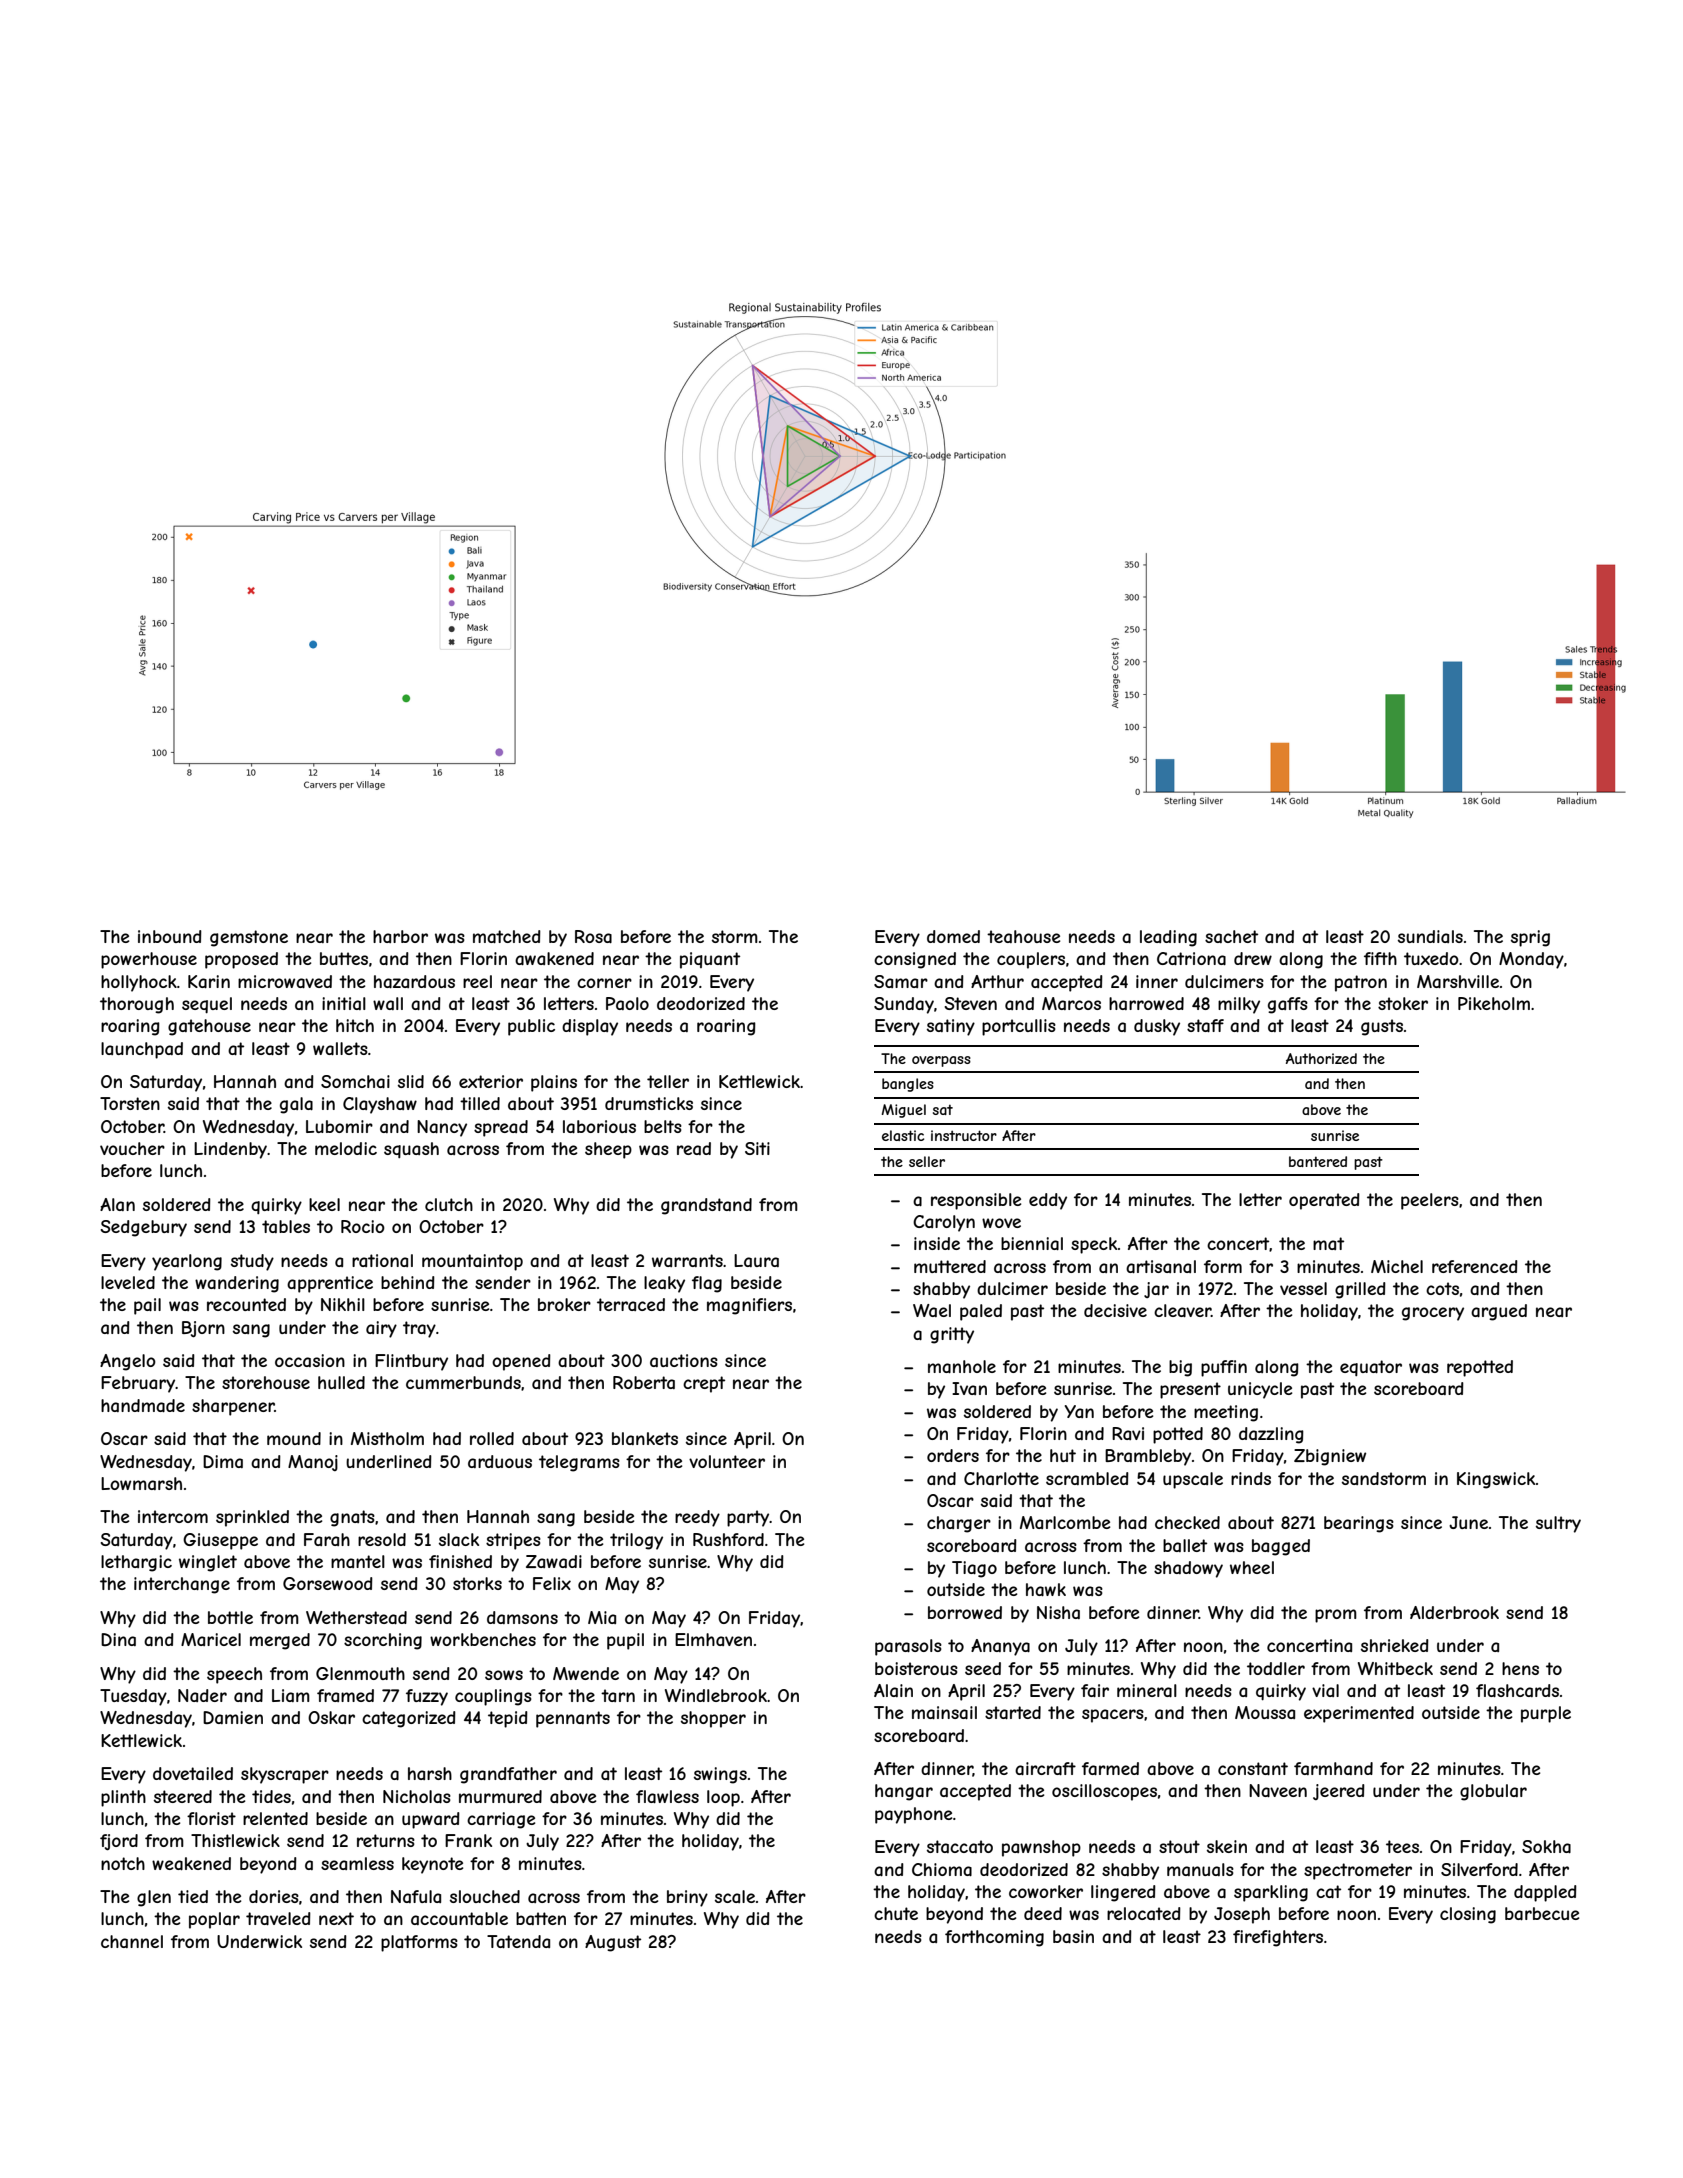  Describe the element at coordinates (893, 1690) in the document. I see `Alain` at that location.
